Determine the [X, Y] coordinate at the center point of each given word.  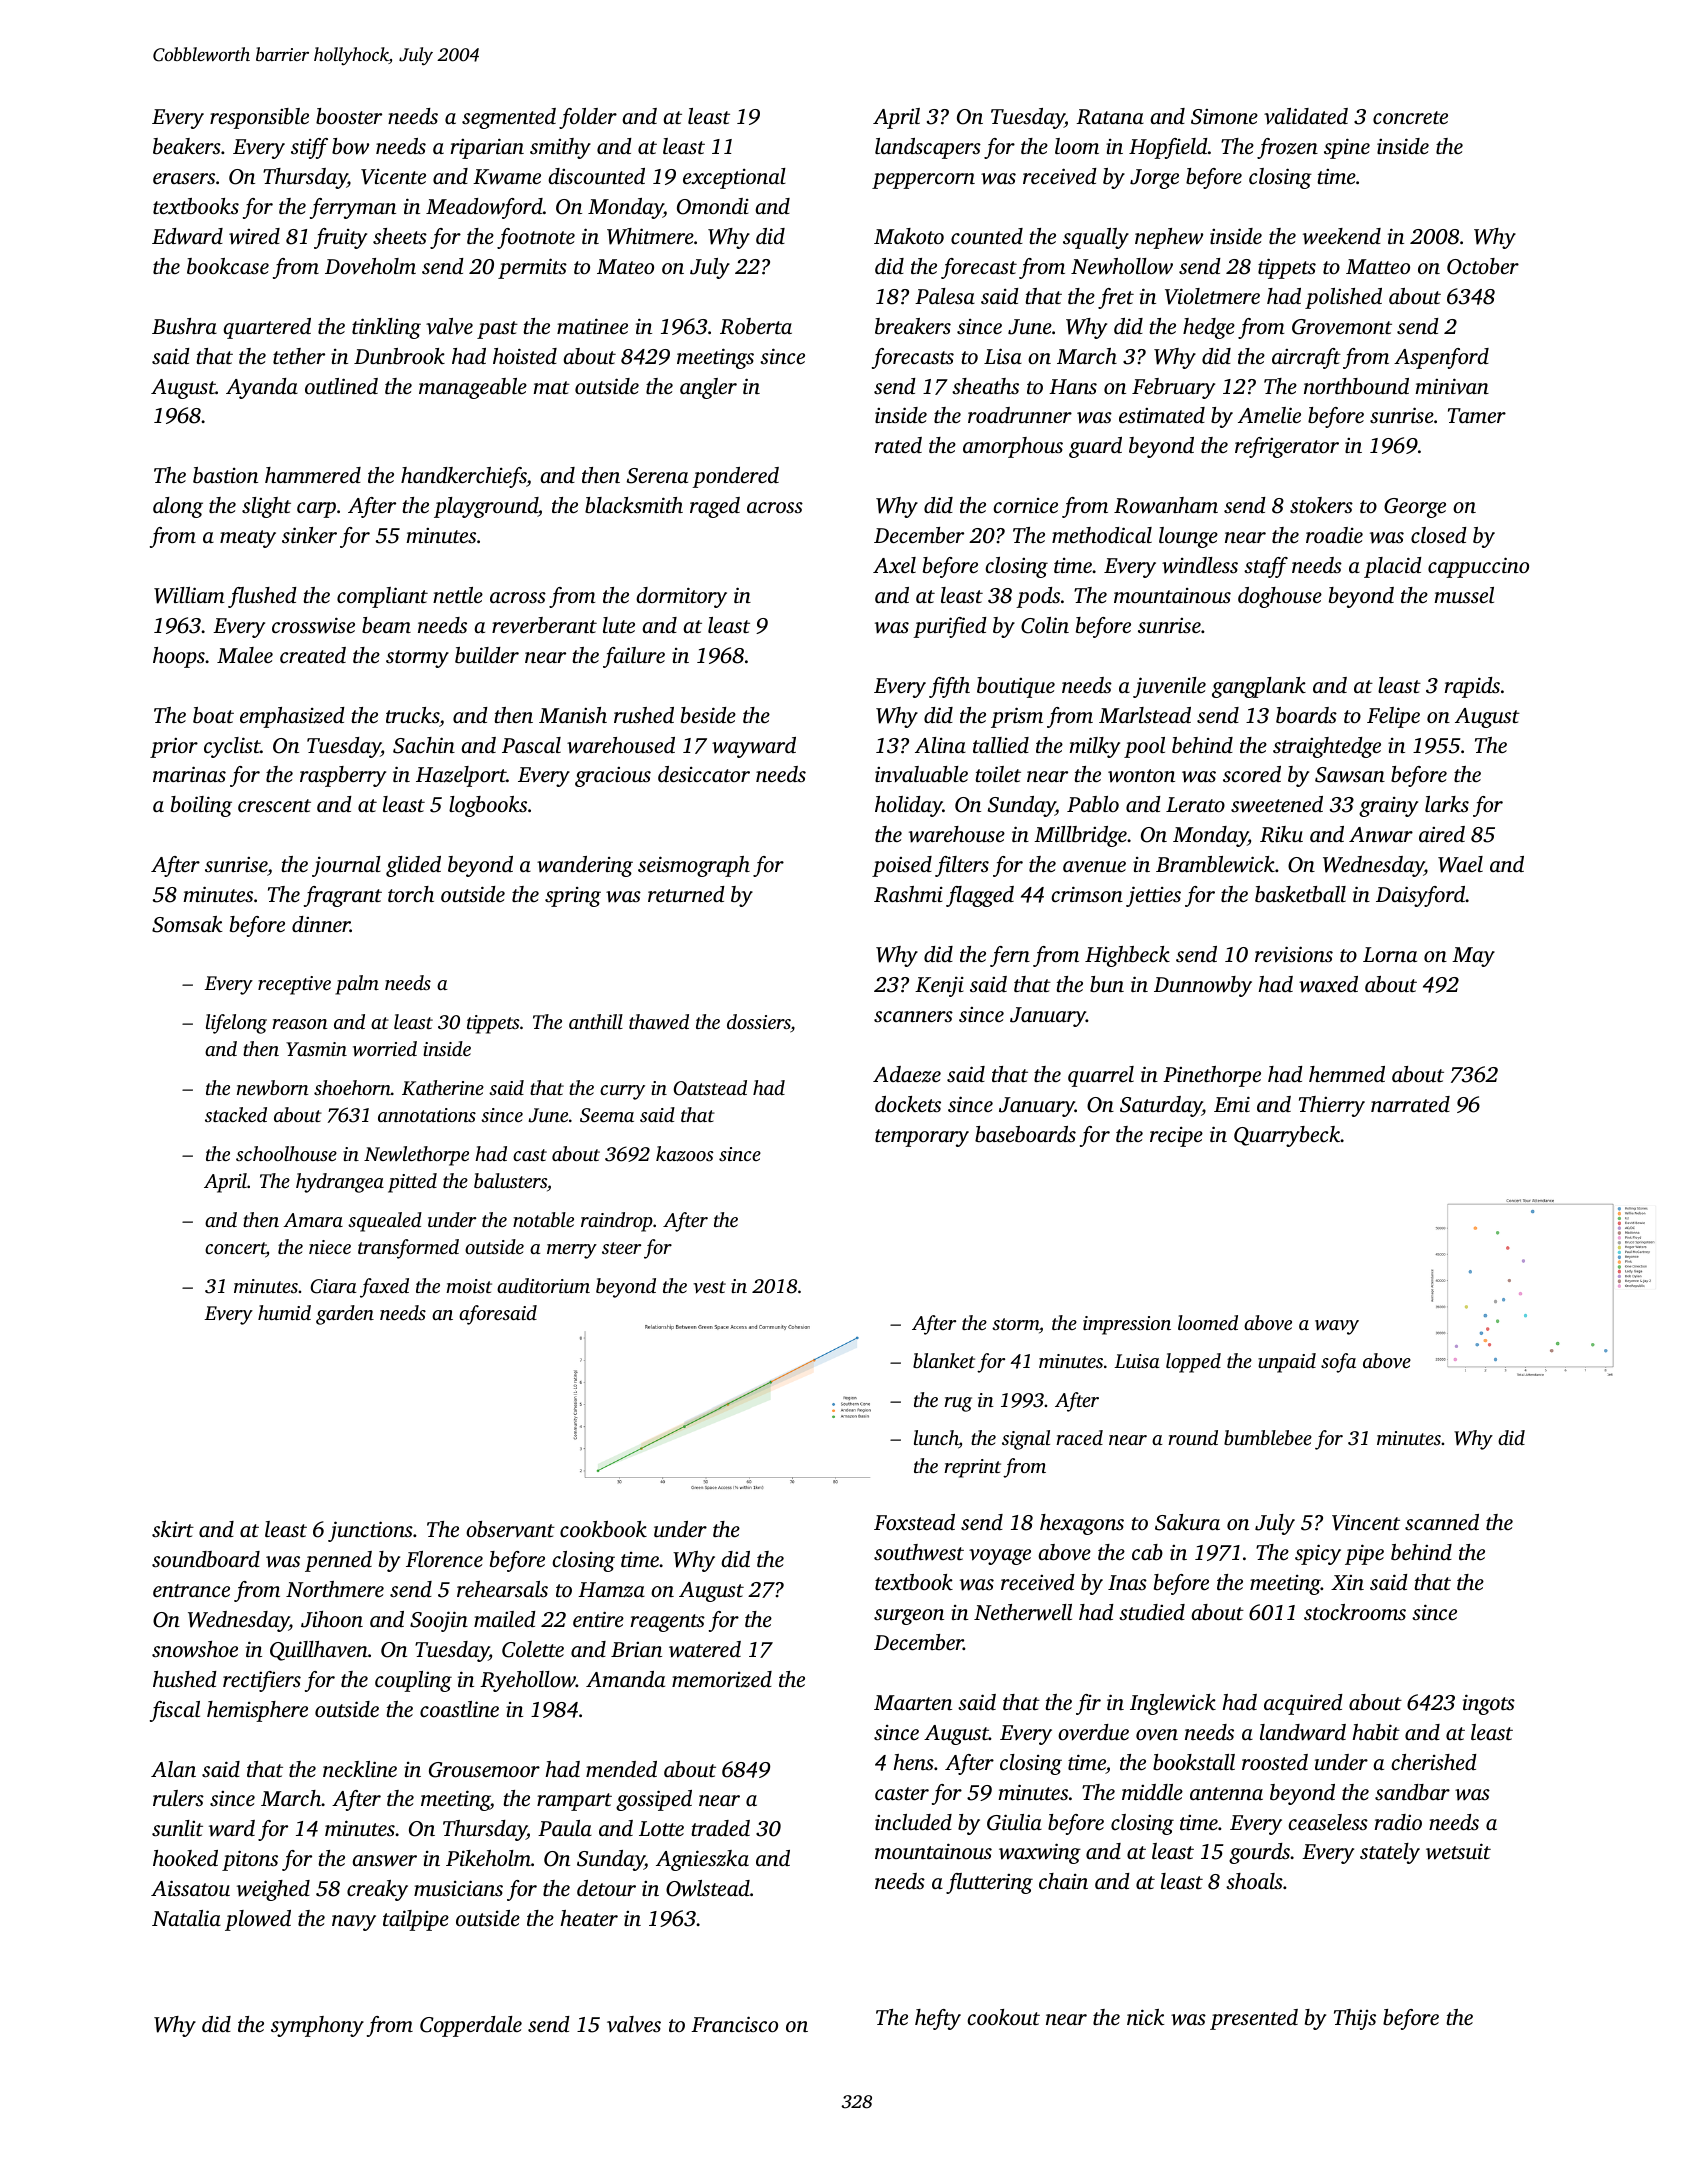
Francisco [734, 2024]
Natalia [186, 1918]
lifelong [236, 1024]
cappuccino [1478, 567]
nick [1146, 2017]
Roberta [756, 326]
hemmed [1347, 1074]
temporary [922, 1138]
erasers [184, 178]
